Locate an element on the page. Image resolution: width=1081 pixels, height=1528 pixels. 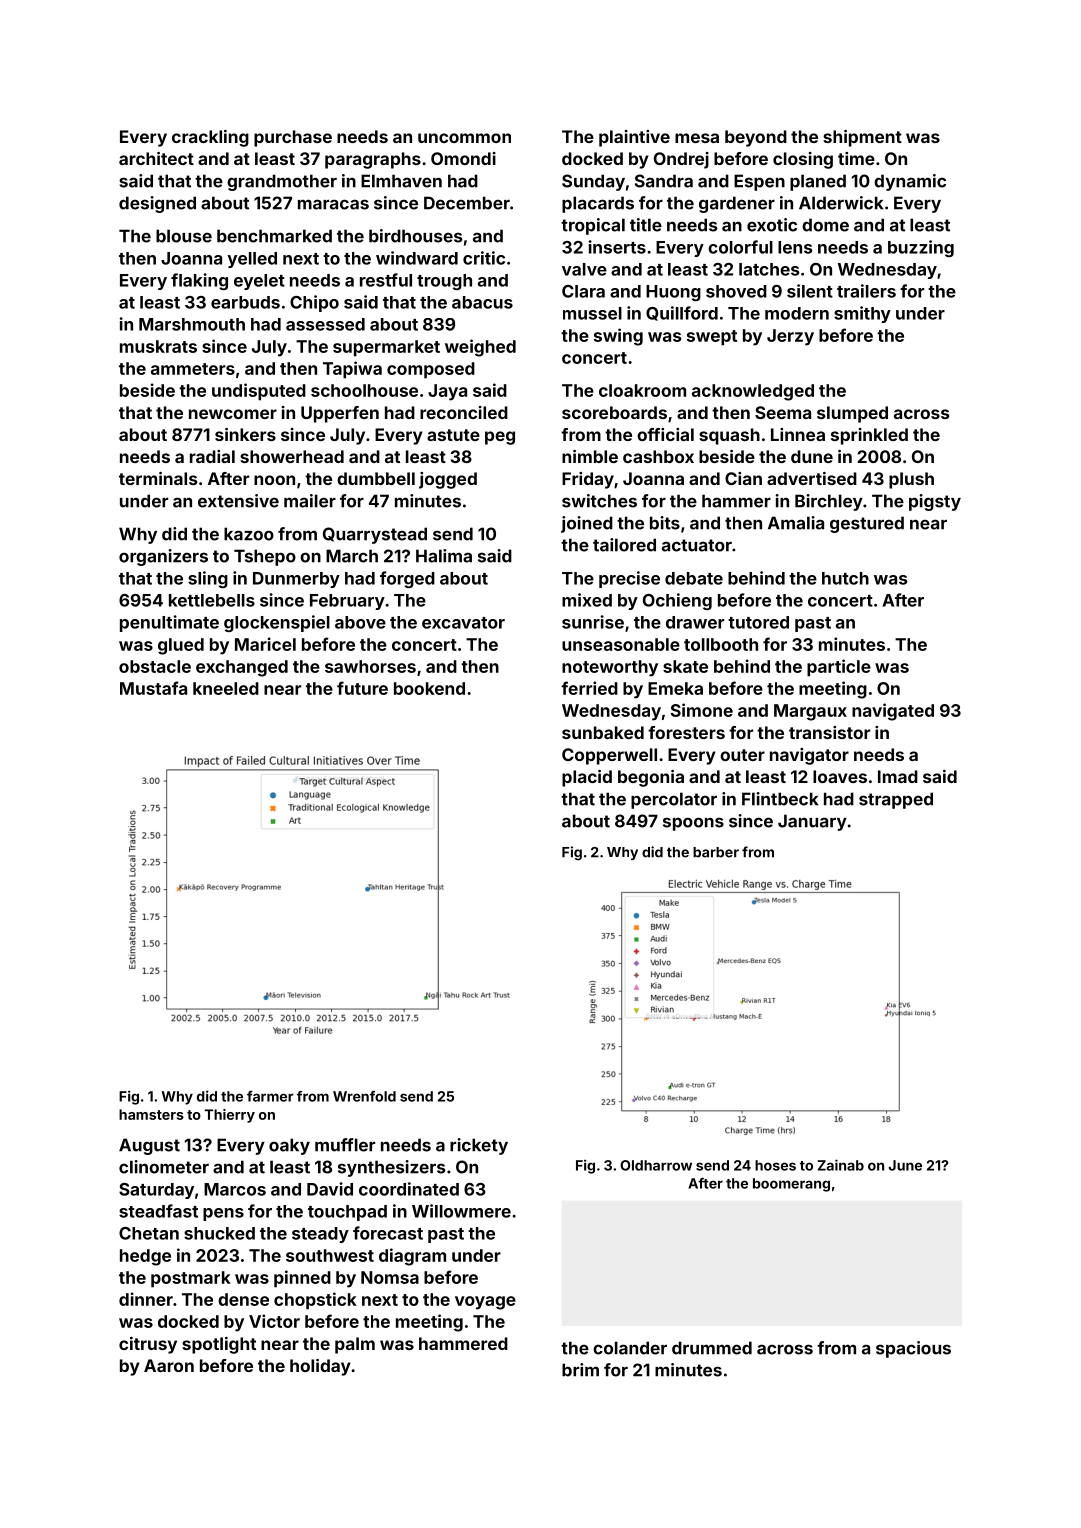
shipment is located at coordinates (862, 138).
